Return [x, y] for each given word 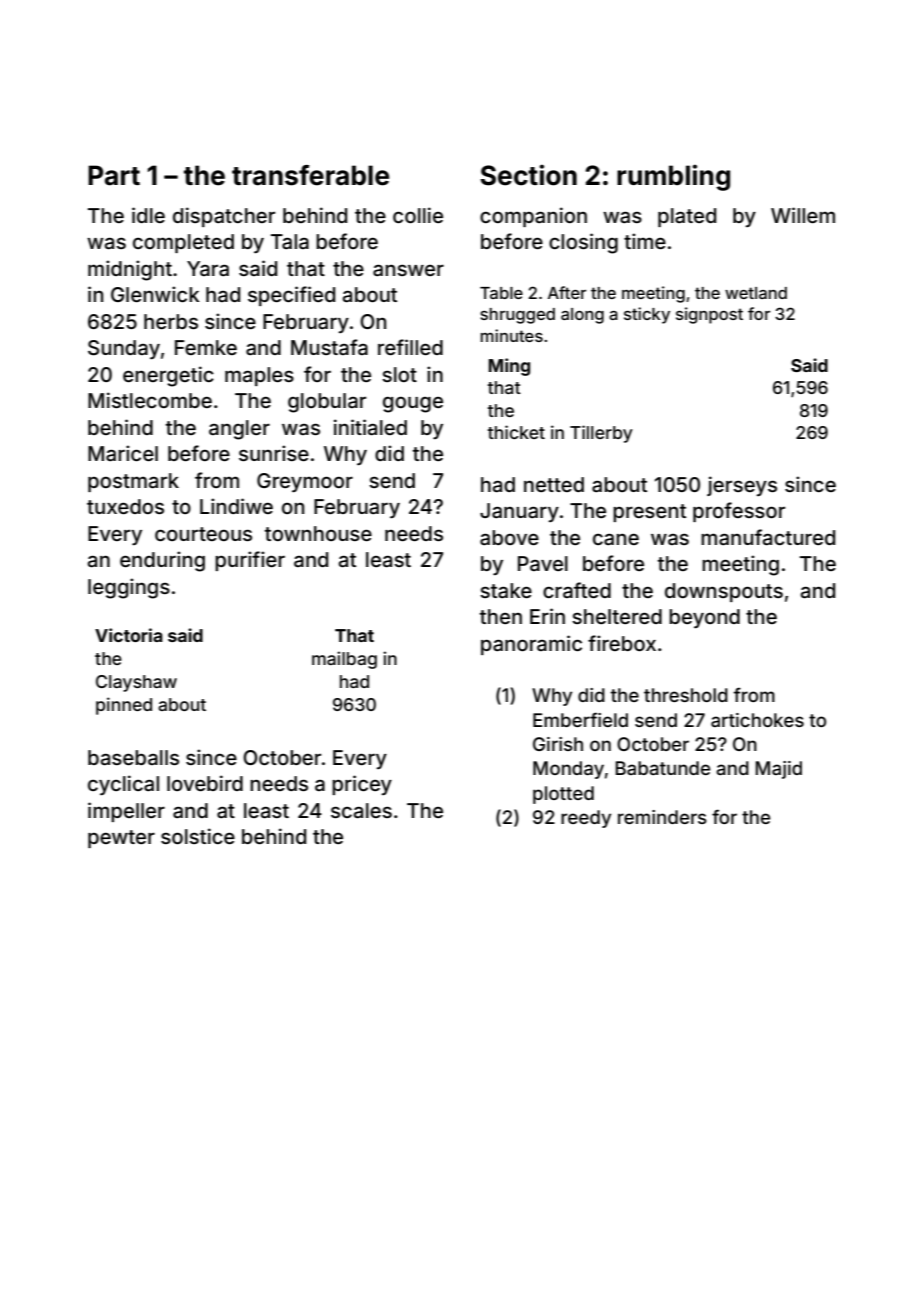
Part [114, 175]
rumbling [673, 177]
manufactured [768, 537]
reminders [662, 817]
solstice [198, 836]
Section [528, 175]
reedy [586, 819]
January [519, 512]
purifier [250, 561]
